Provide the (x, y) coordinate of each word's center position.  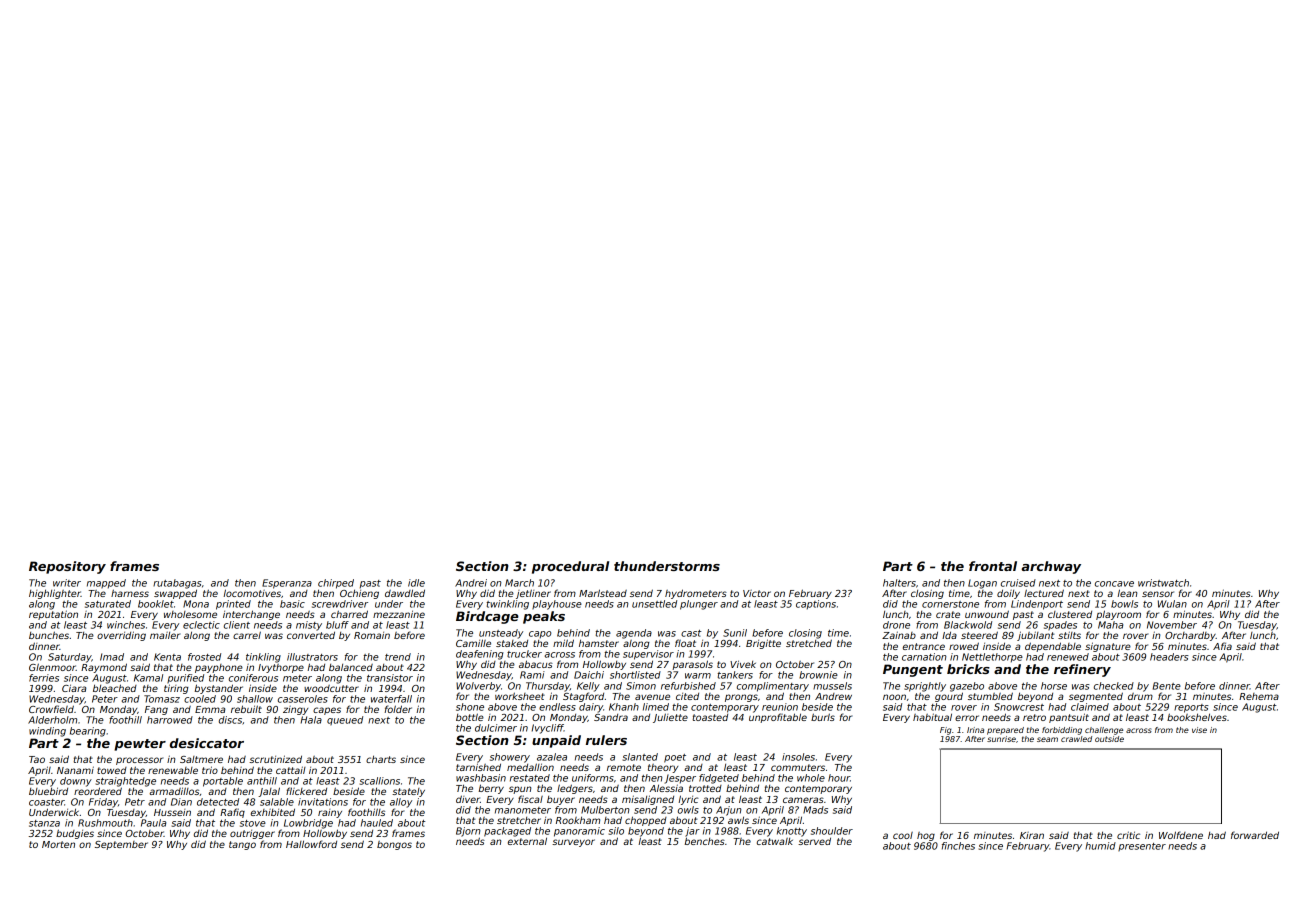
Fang (156, 710)
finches (958, 846)
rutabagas (177, 584)
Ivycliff (548, 729)
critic (1128, 835)
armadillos (174, 791)
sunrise (1001, 739)
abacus (536, 664)
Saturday (69, 658)
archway (1051, 567)
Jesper (680, 779)
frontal (993, 566)
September (121, 845)
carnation (924, 657)
